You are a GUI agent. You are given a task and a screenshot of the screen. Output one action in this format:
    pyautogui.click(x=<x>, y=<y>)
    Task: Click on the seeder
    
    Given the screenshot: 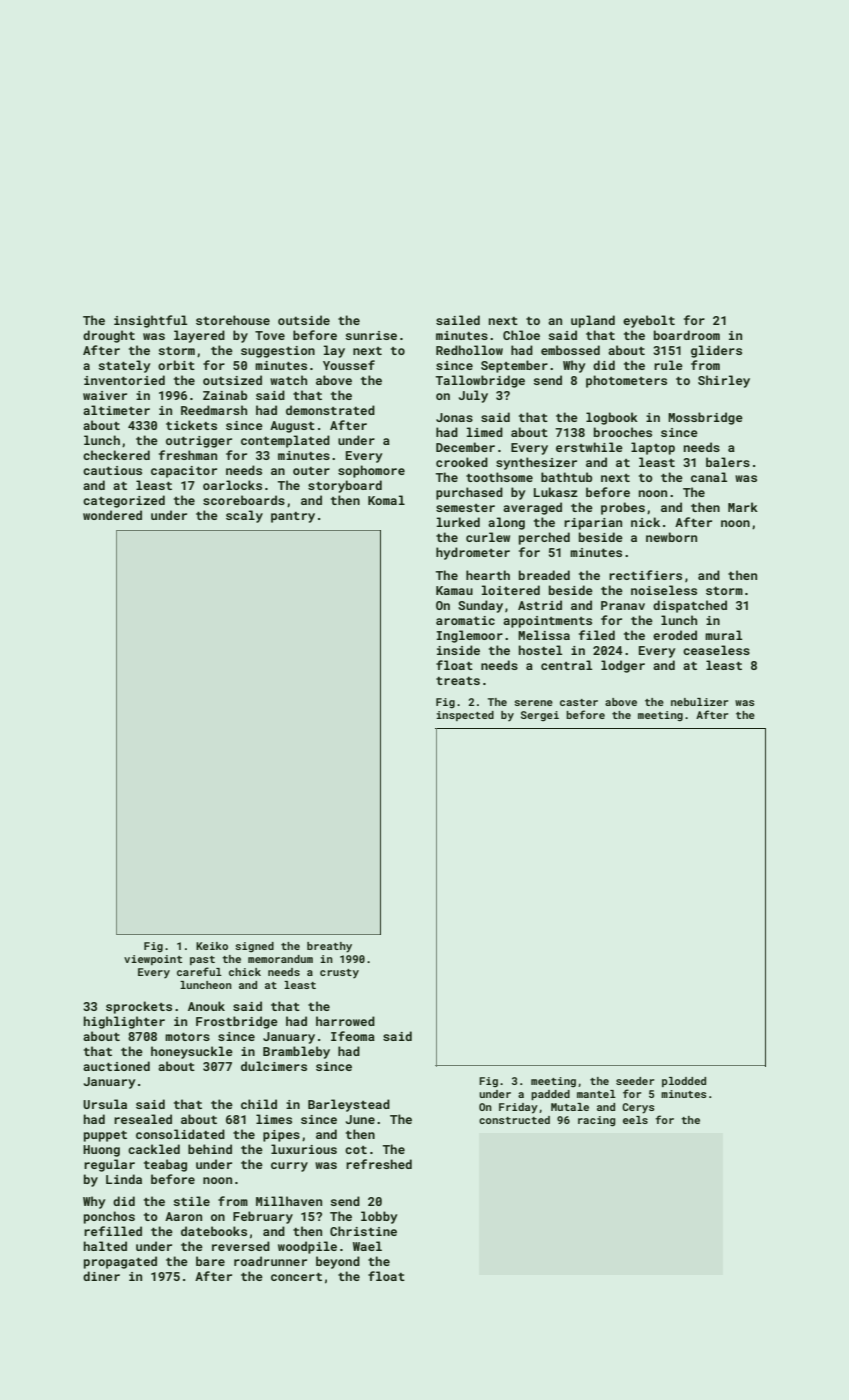 What is the action you would take?
    pyautogui.click(x=635, y=1081)
